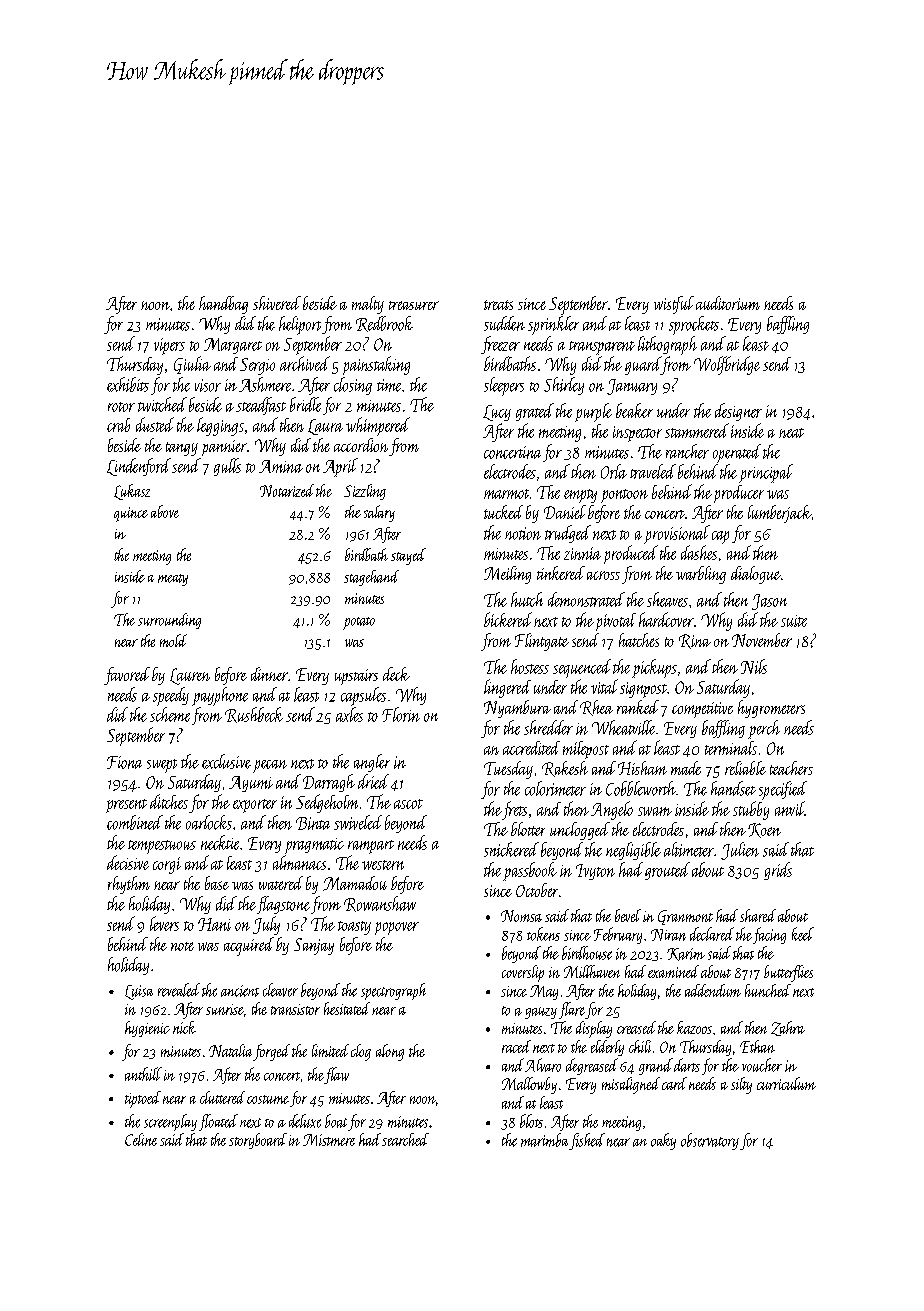 Image resolution: width=924 pixels, height=1311 pixels. Describe the element at coordinates (165, 511) in the document. I see `above` at that location.
